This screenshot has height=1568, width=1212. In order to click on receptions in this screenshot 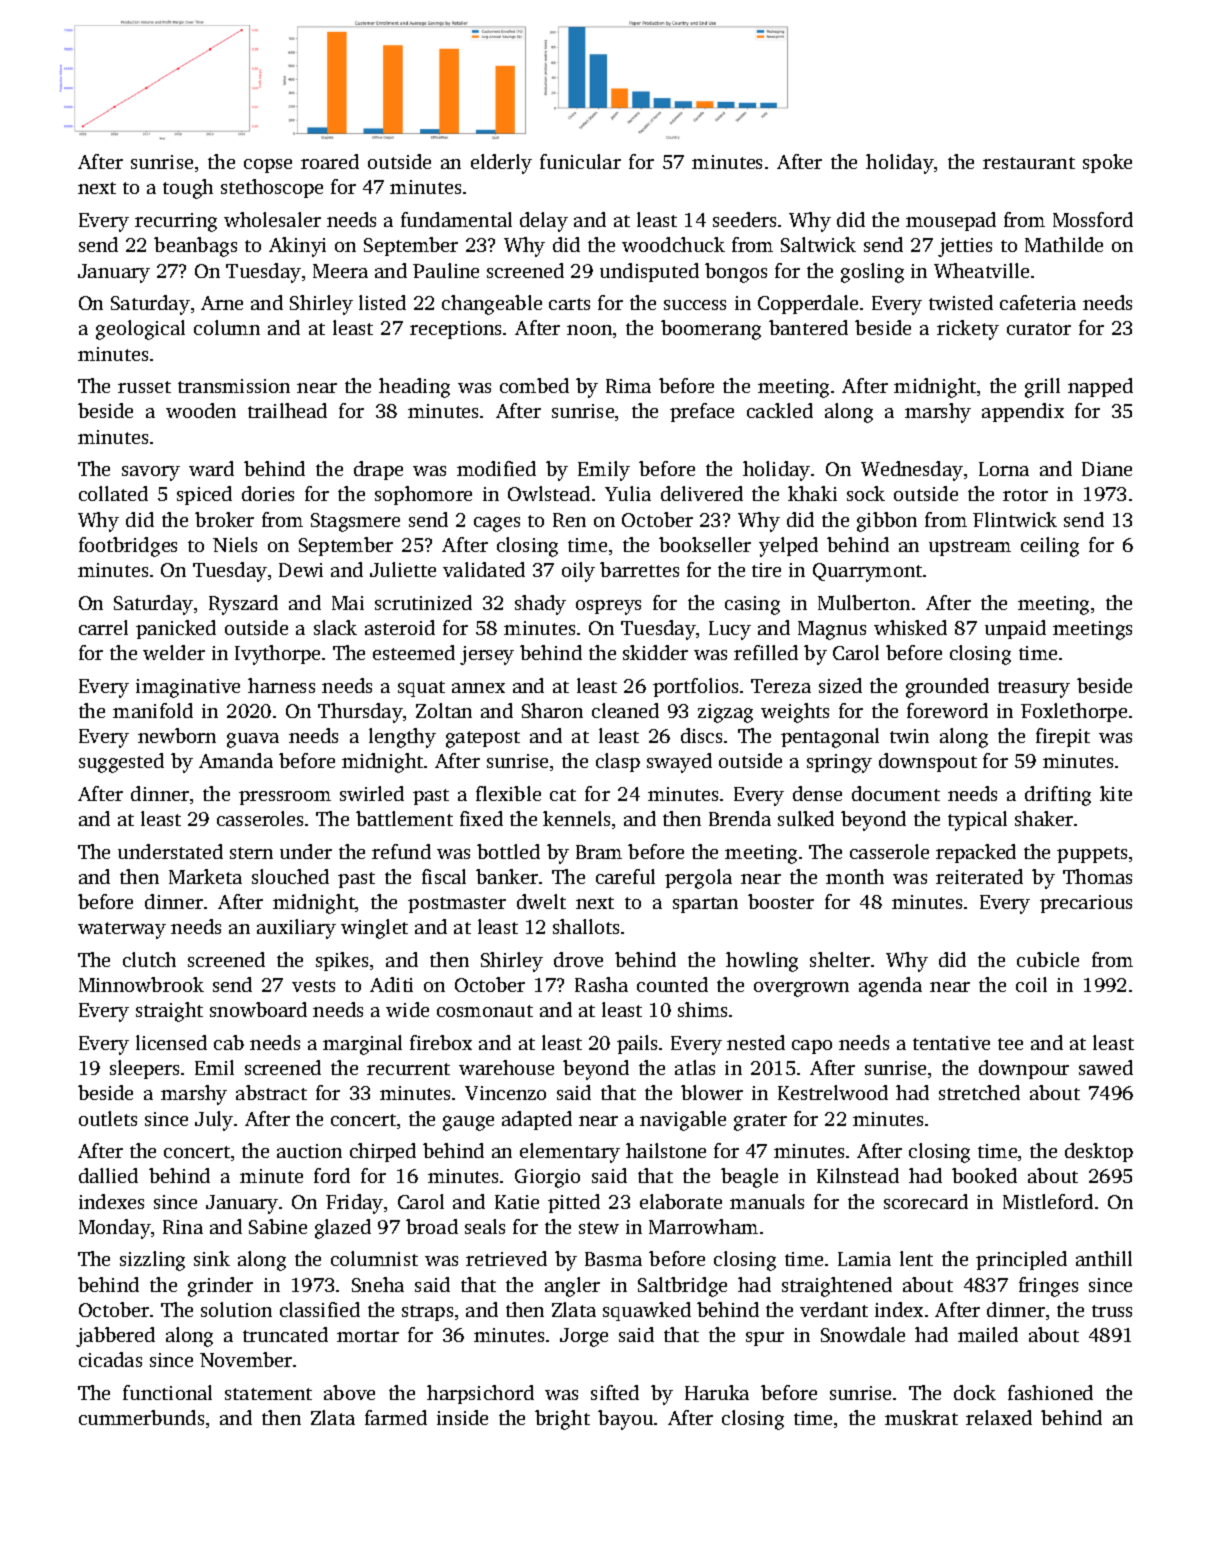, I will do `click(455, 330)`.
